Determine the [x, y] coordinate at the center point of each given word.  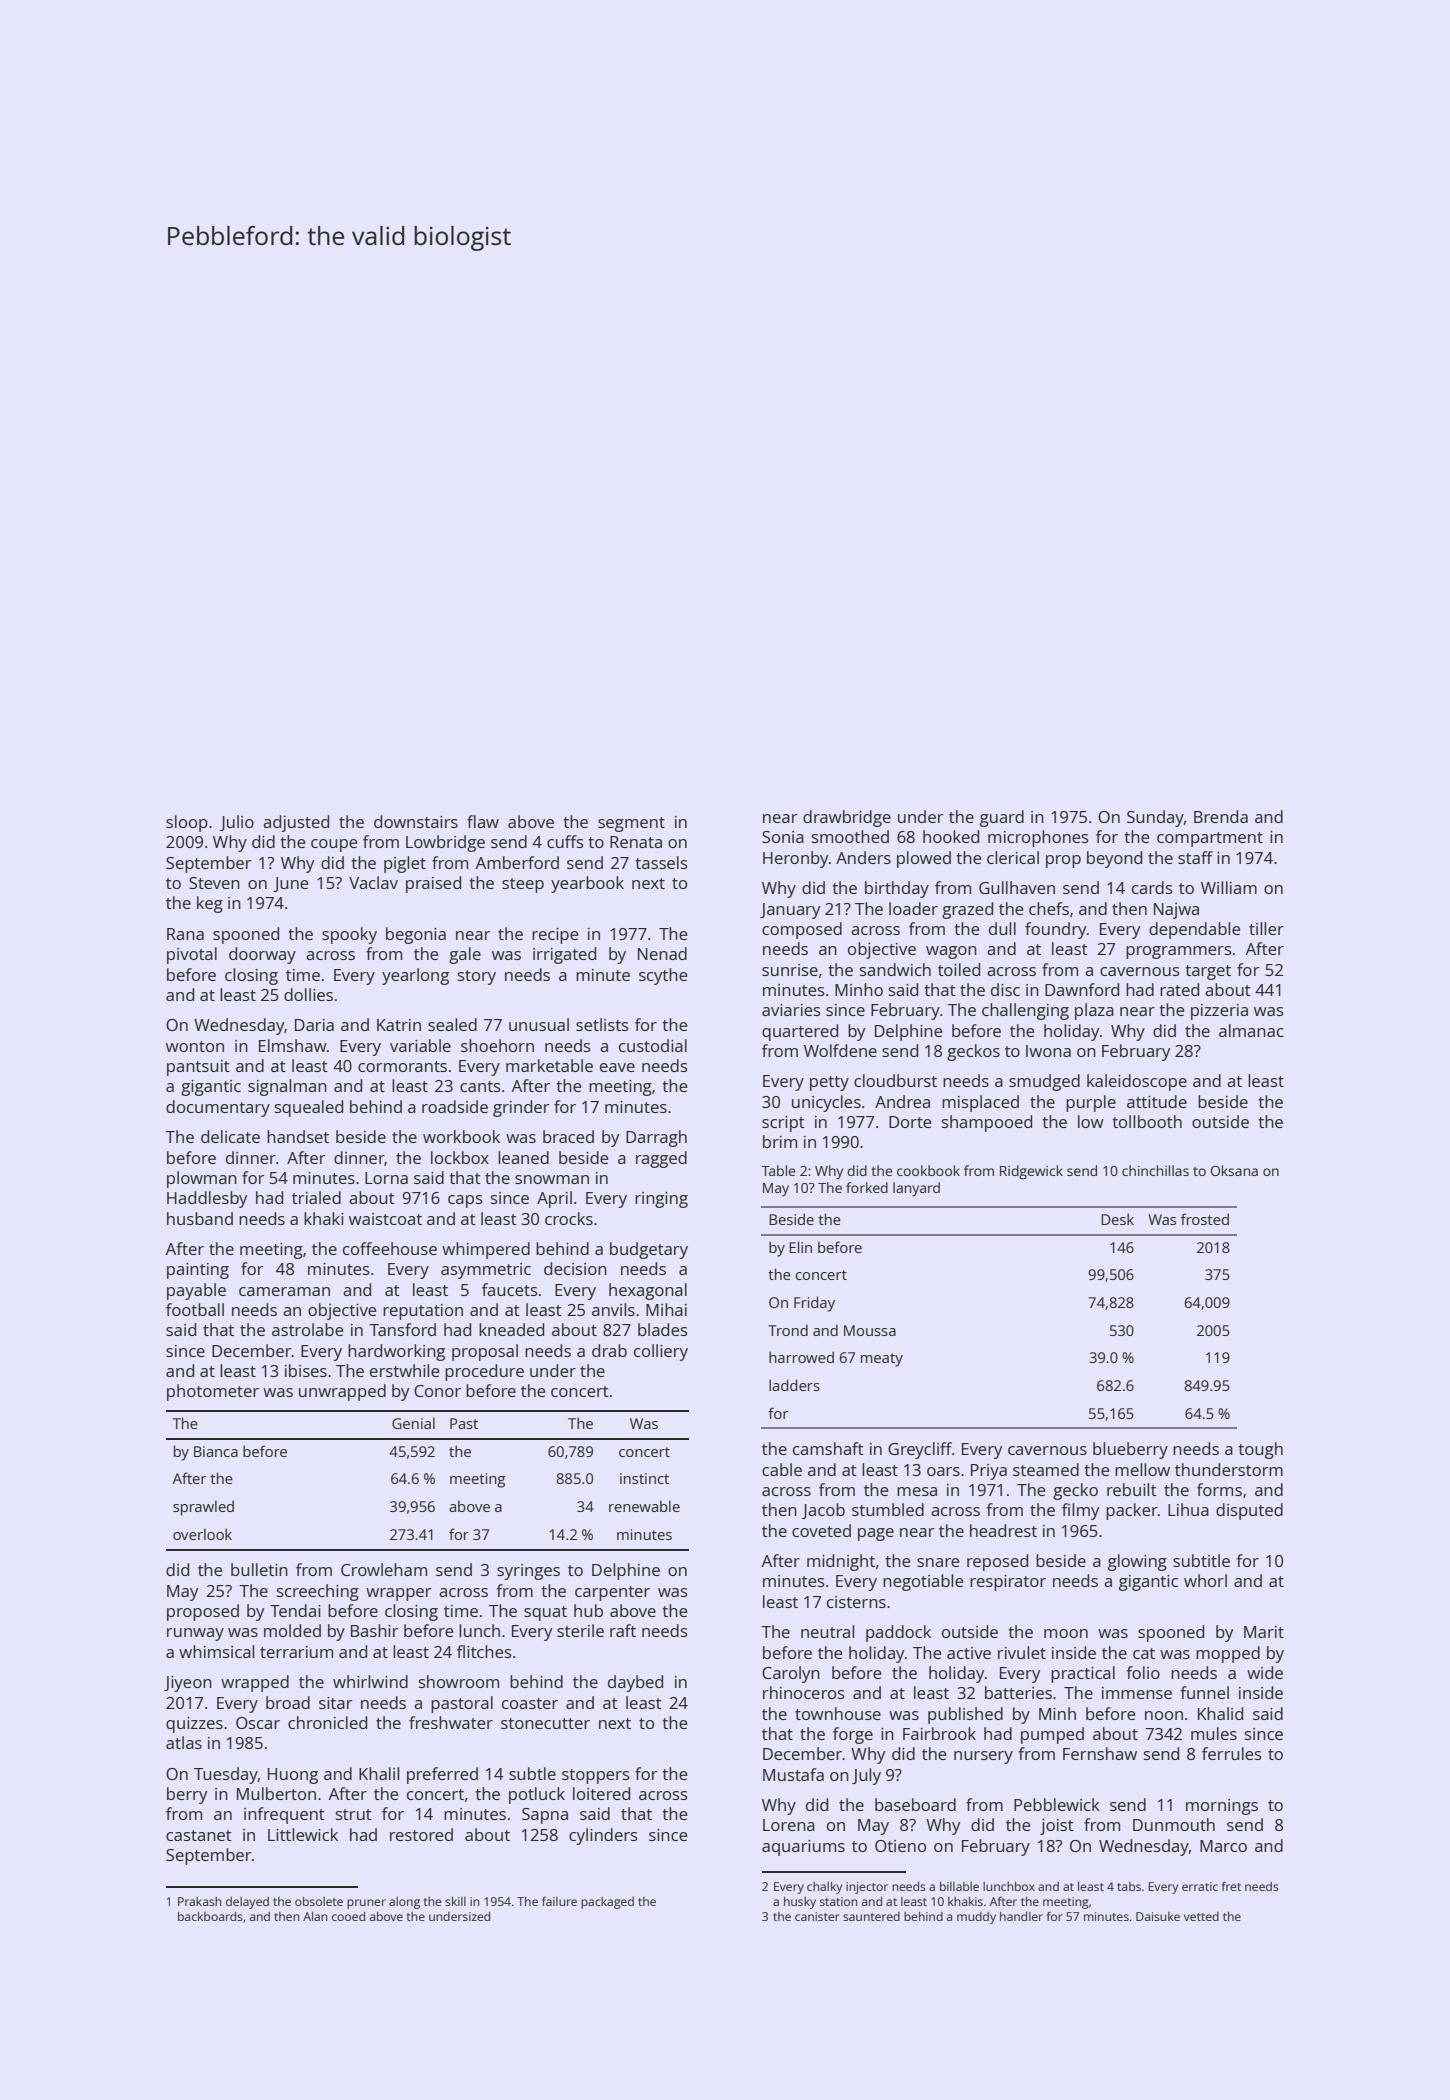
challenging [1025, 1011]
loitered [601, 1793]
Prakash [199, 1901]
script [783, 1124]
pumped [1052, 1735]
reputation [423, 1312]
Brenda [1221, 816]
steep [523, 885]
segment [631, 824]
